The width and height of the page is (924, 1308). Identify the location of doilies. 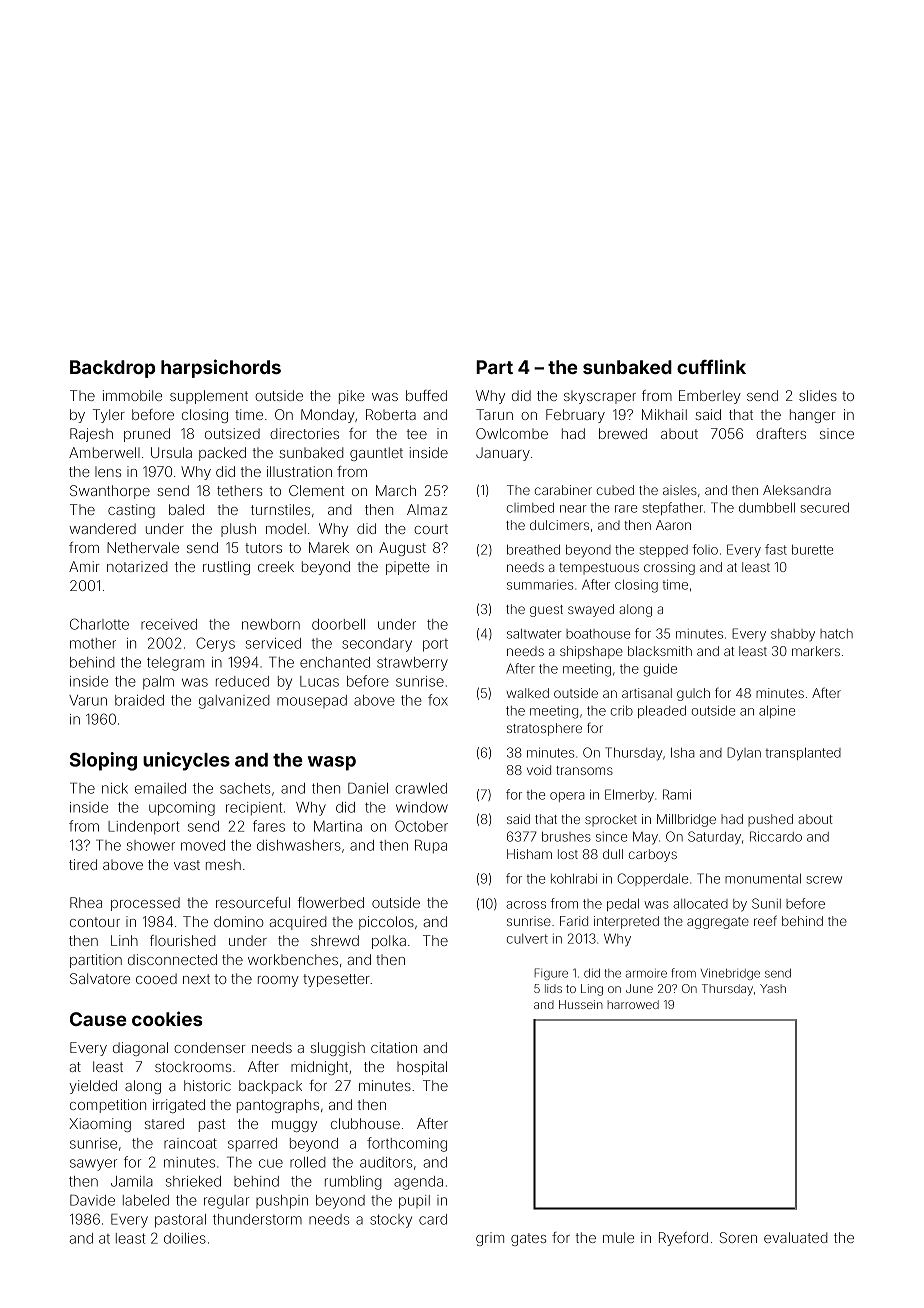
(185, 1238).
